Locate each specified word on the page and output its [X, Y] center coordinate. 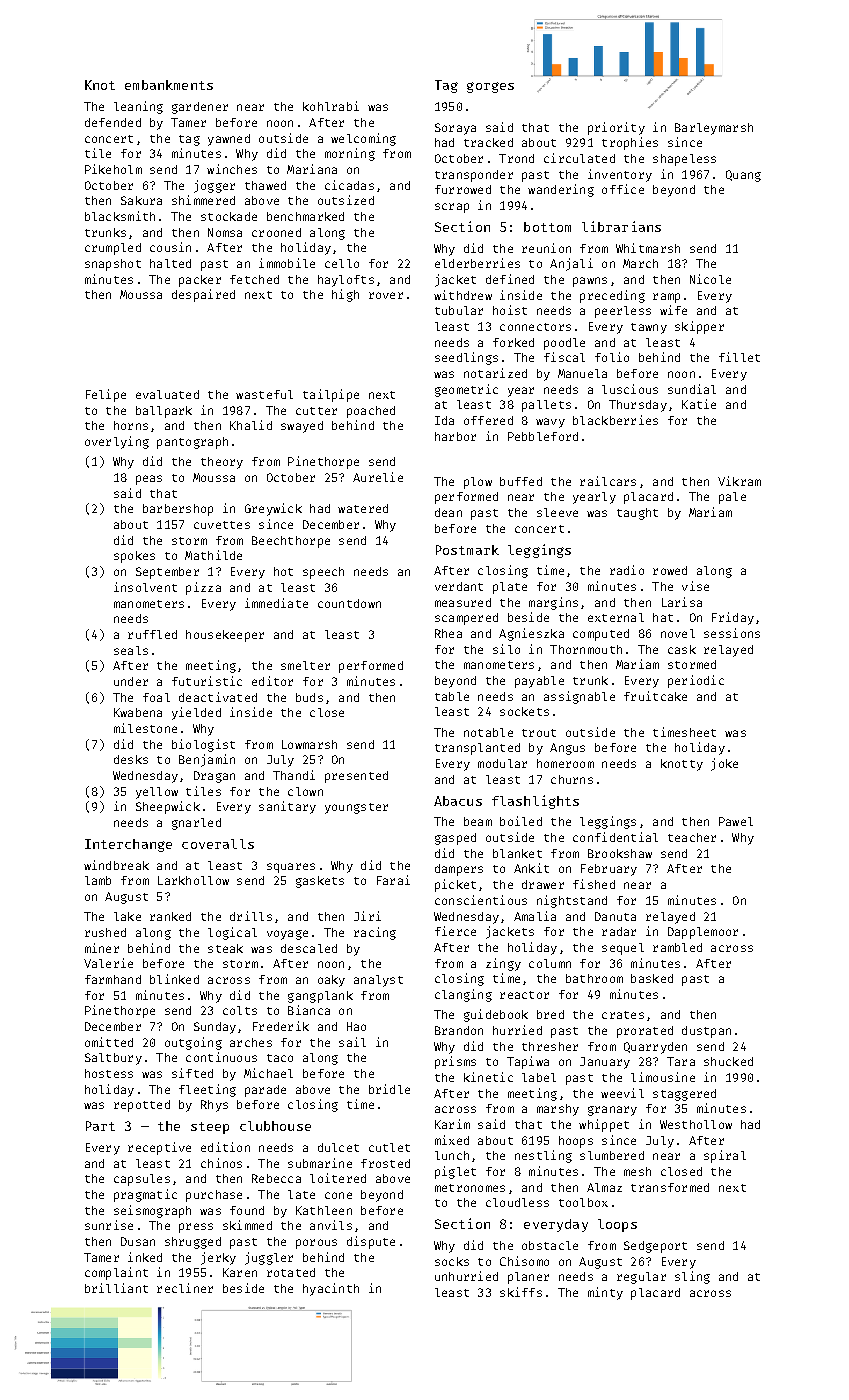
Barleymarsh [714, 129]
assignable [579, 697]
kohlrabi [331, 106]
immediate [276, 603]
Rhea [448, 633]
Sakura [141, 200]
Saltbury [113, 1059]
